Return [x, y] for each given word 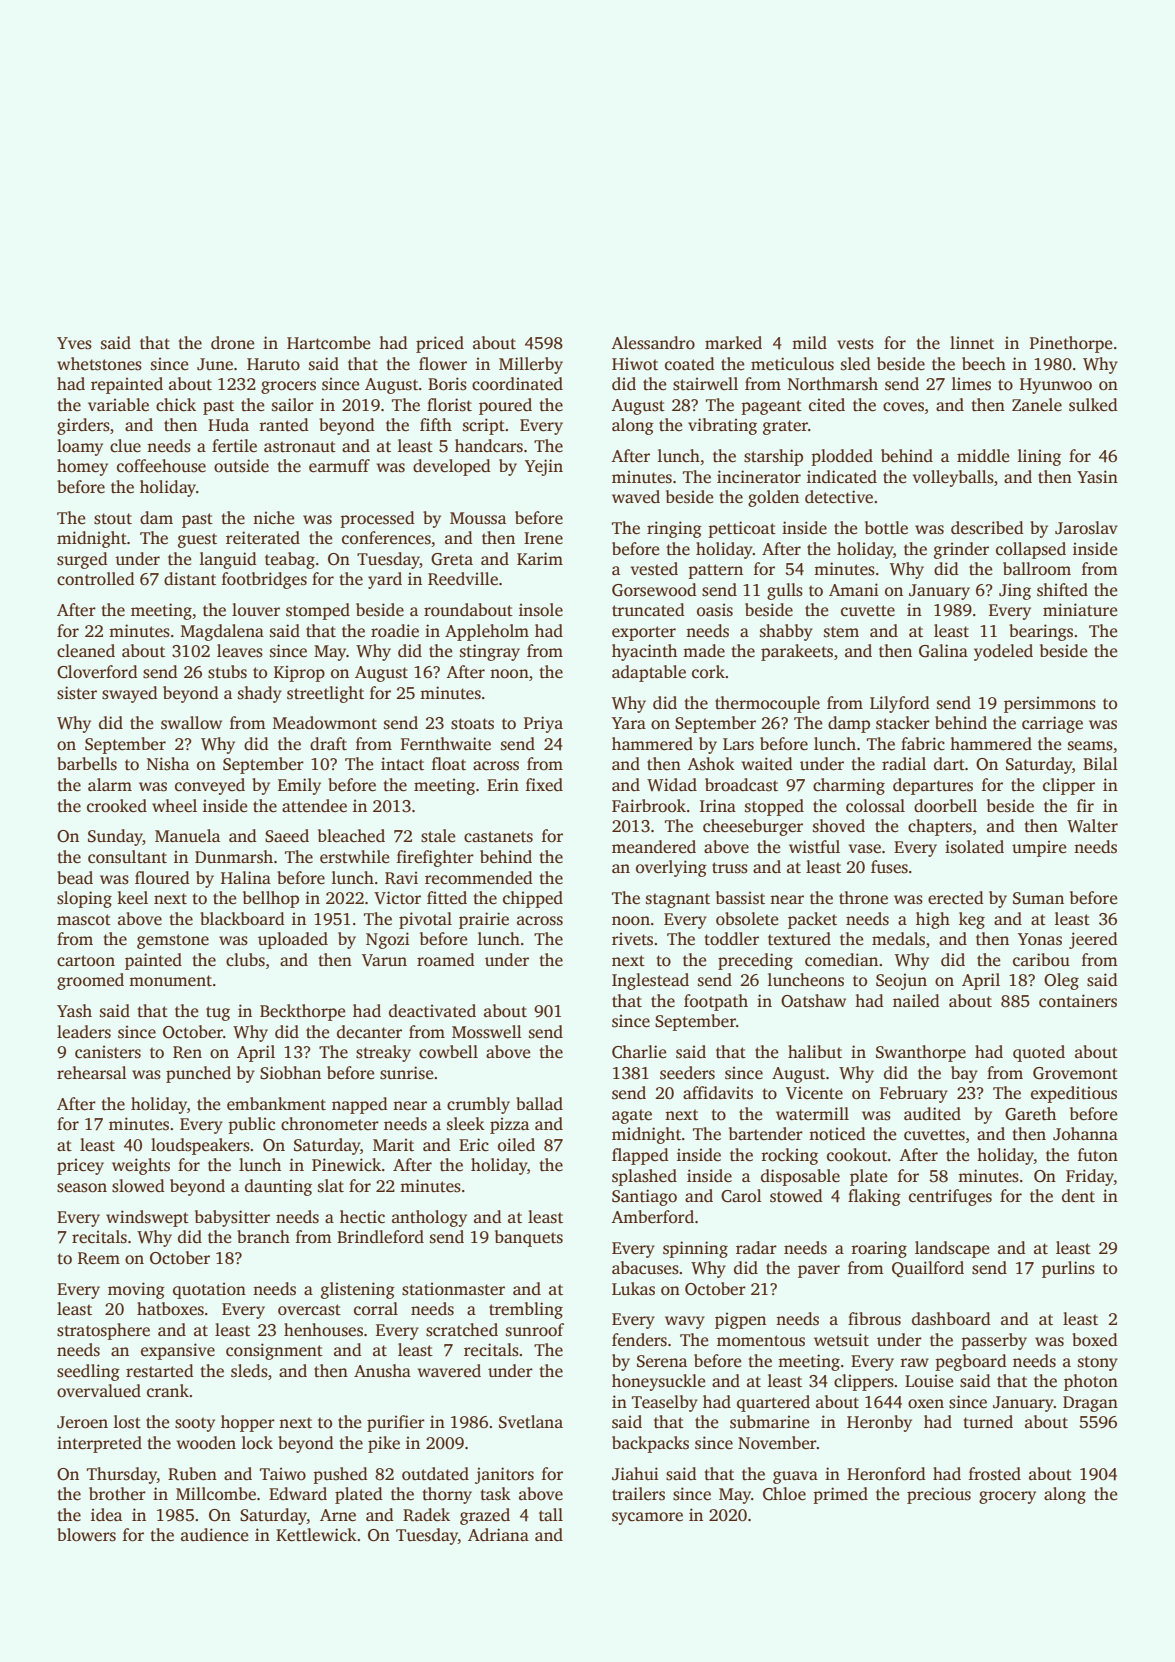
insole [541, 610]
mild [809, 343]
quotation [209, 1290]
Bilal [1100, 763]
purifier [396, 1423]
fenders [639, 1340]
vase [865, 849]
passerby [994, 1341]
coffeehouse [161, 466]
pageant [771, 407]
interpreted [99, 1444]
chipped [533, 899]
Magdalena [222, 632]
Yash [74, 1011]
